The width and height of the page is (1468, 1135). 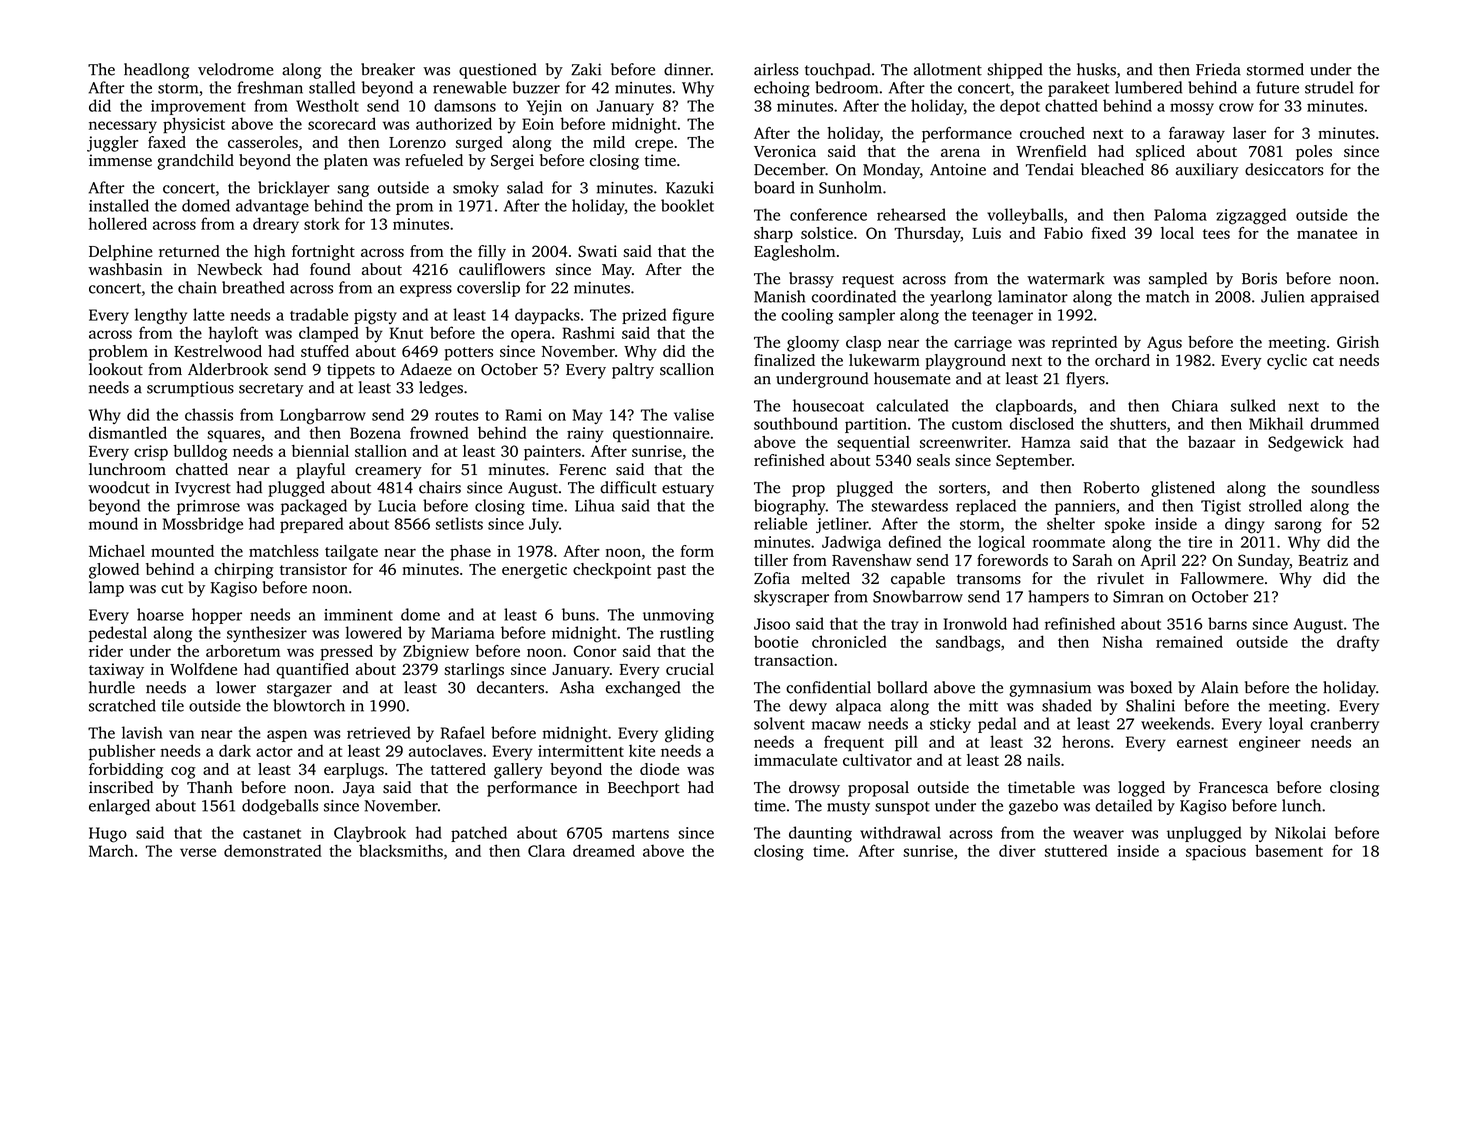 I want to click on rainy, so click(x=585, y=435).
